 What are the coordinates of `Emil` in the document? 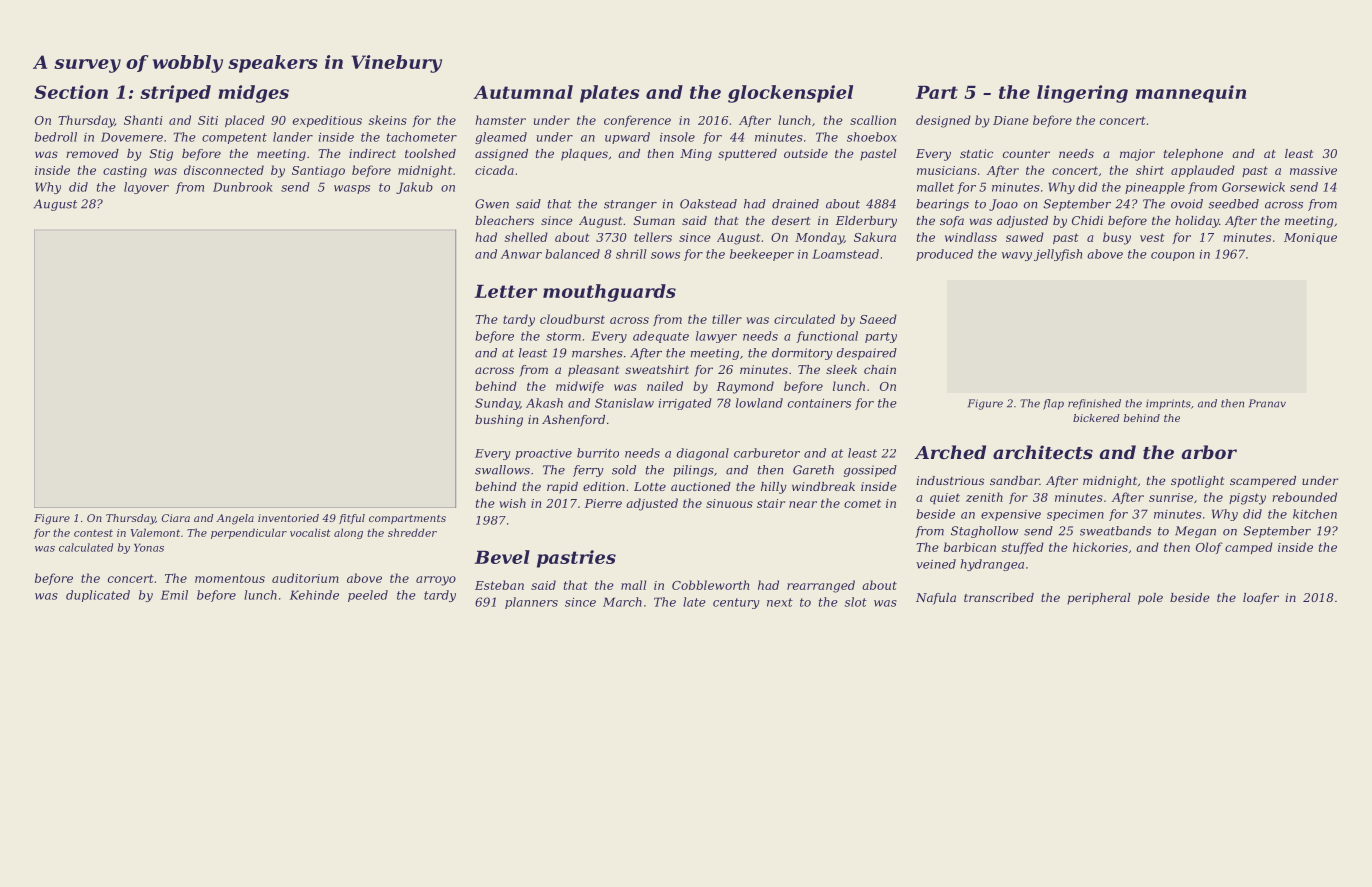 It's located at (174, 595).
